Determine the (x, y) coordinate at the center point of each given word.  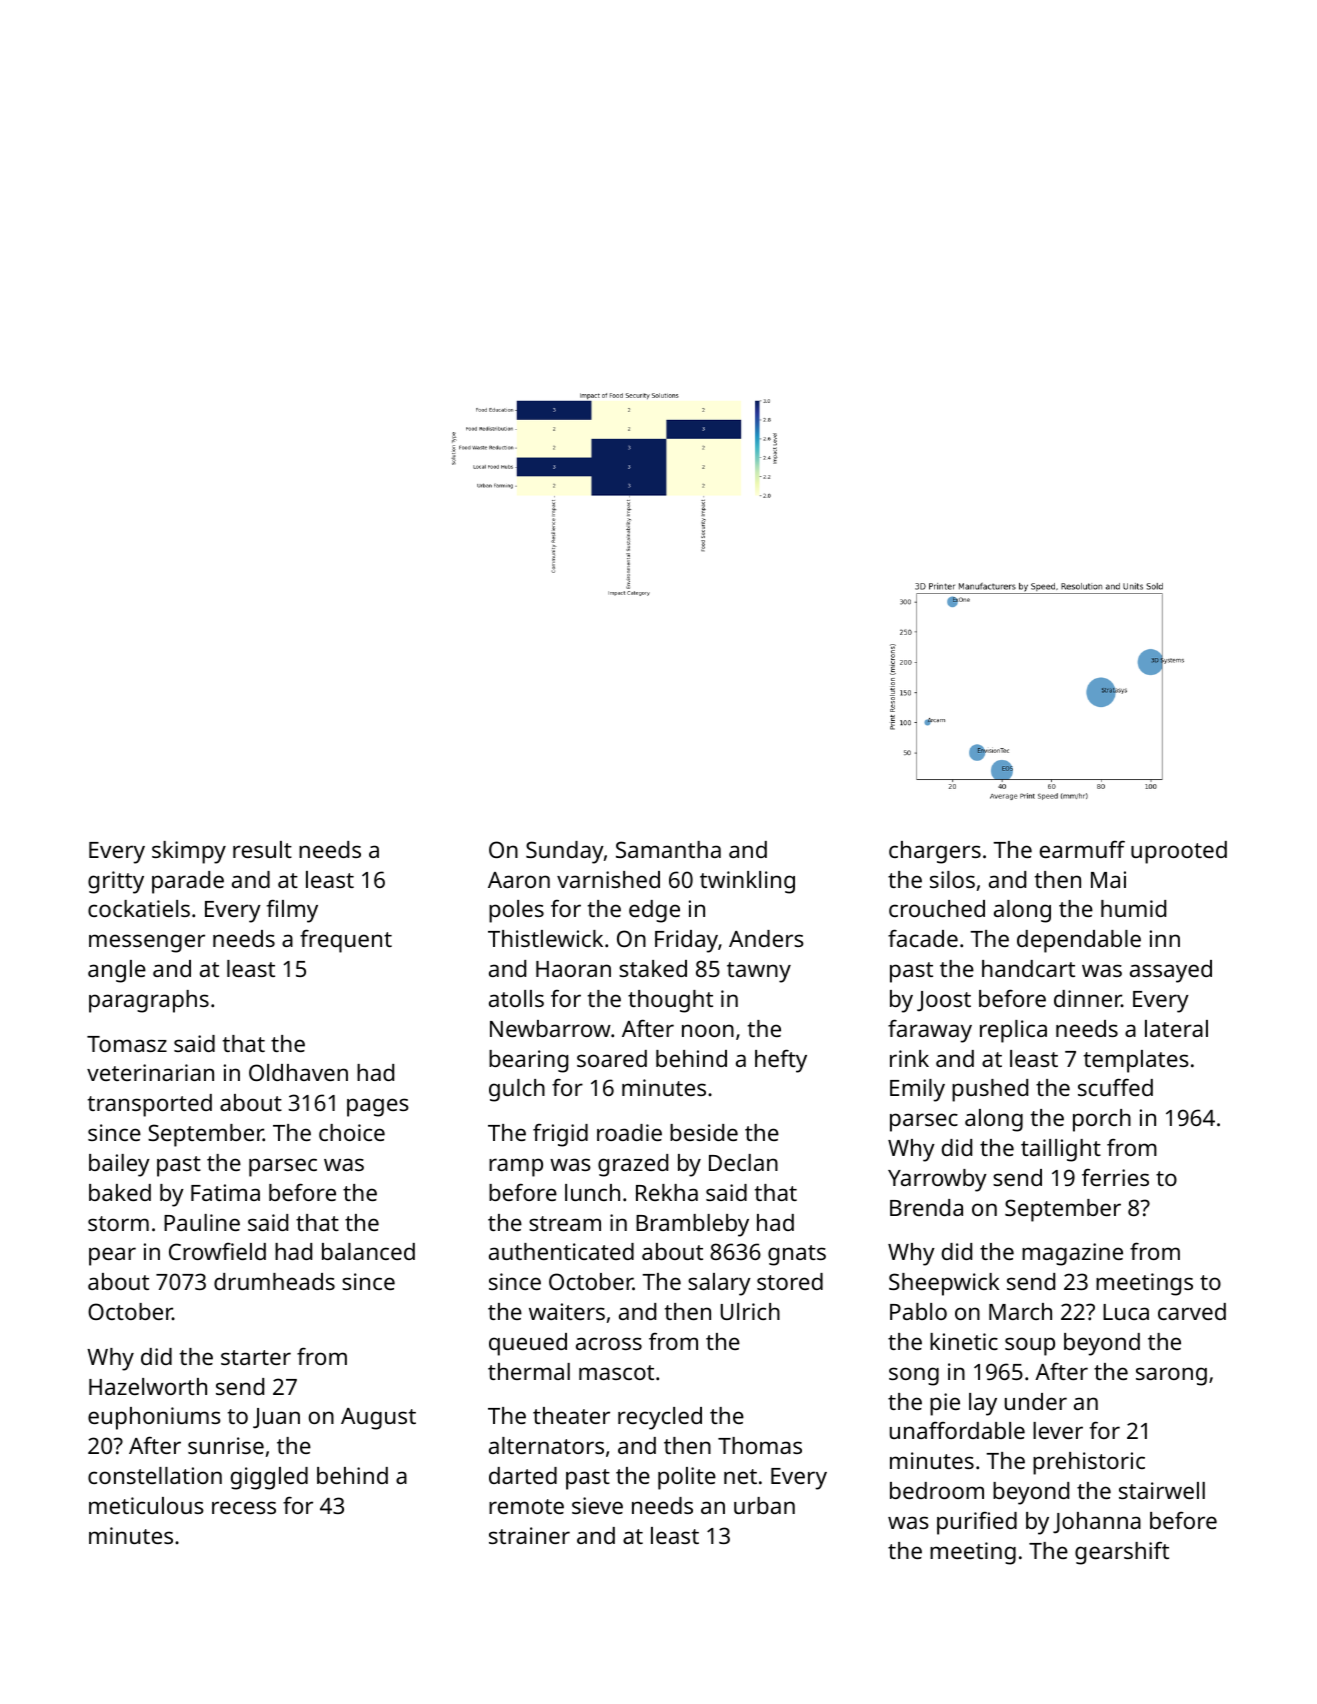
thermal (529, 1371)
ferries (1115, 1177)
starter (256, 1357)
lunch (592, 1192)
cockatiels (139, 908)
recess (244, 1507)
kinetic (964, 1341)
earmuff (1082, 849)
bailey (119, 1165)
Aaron (519, 880)
